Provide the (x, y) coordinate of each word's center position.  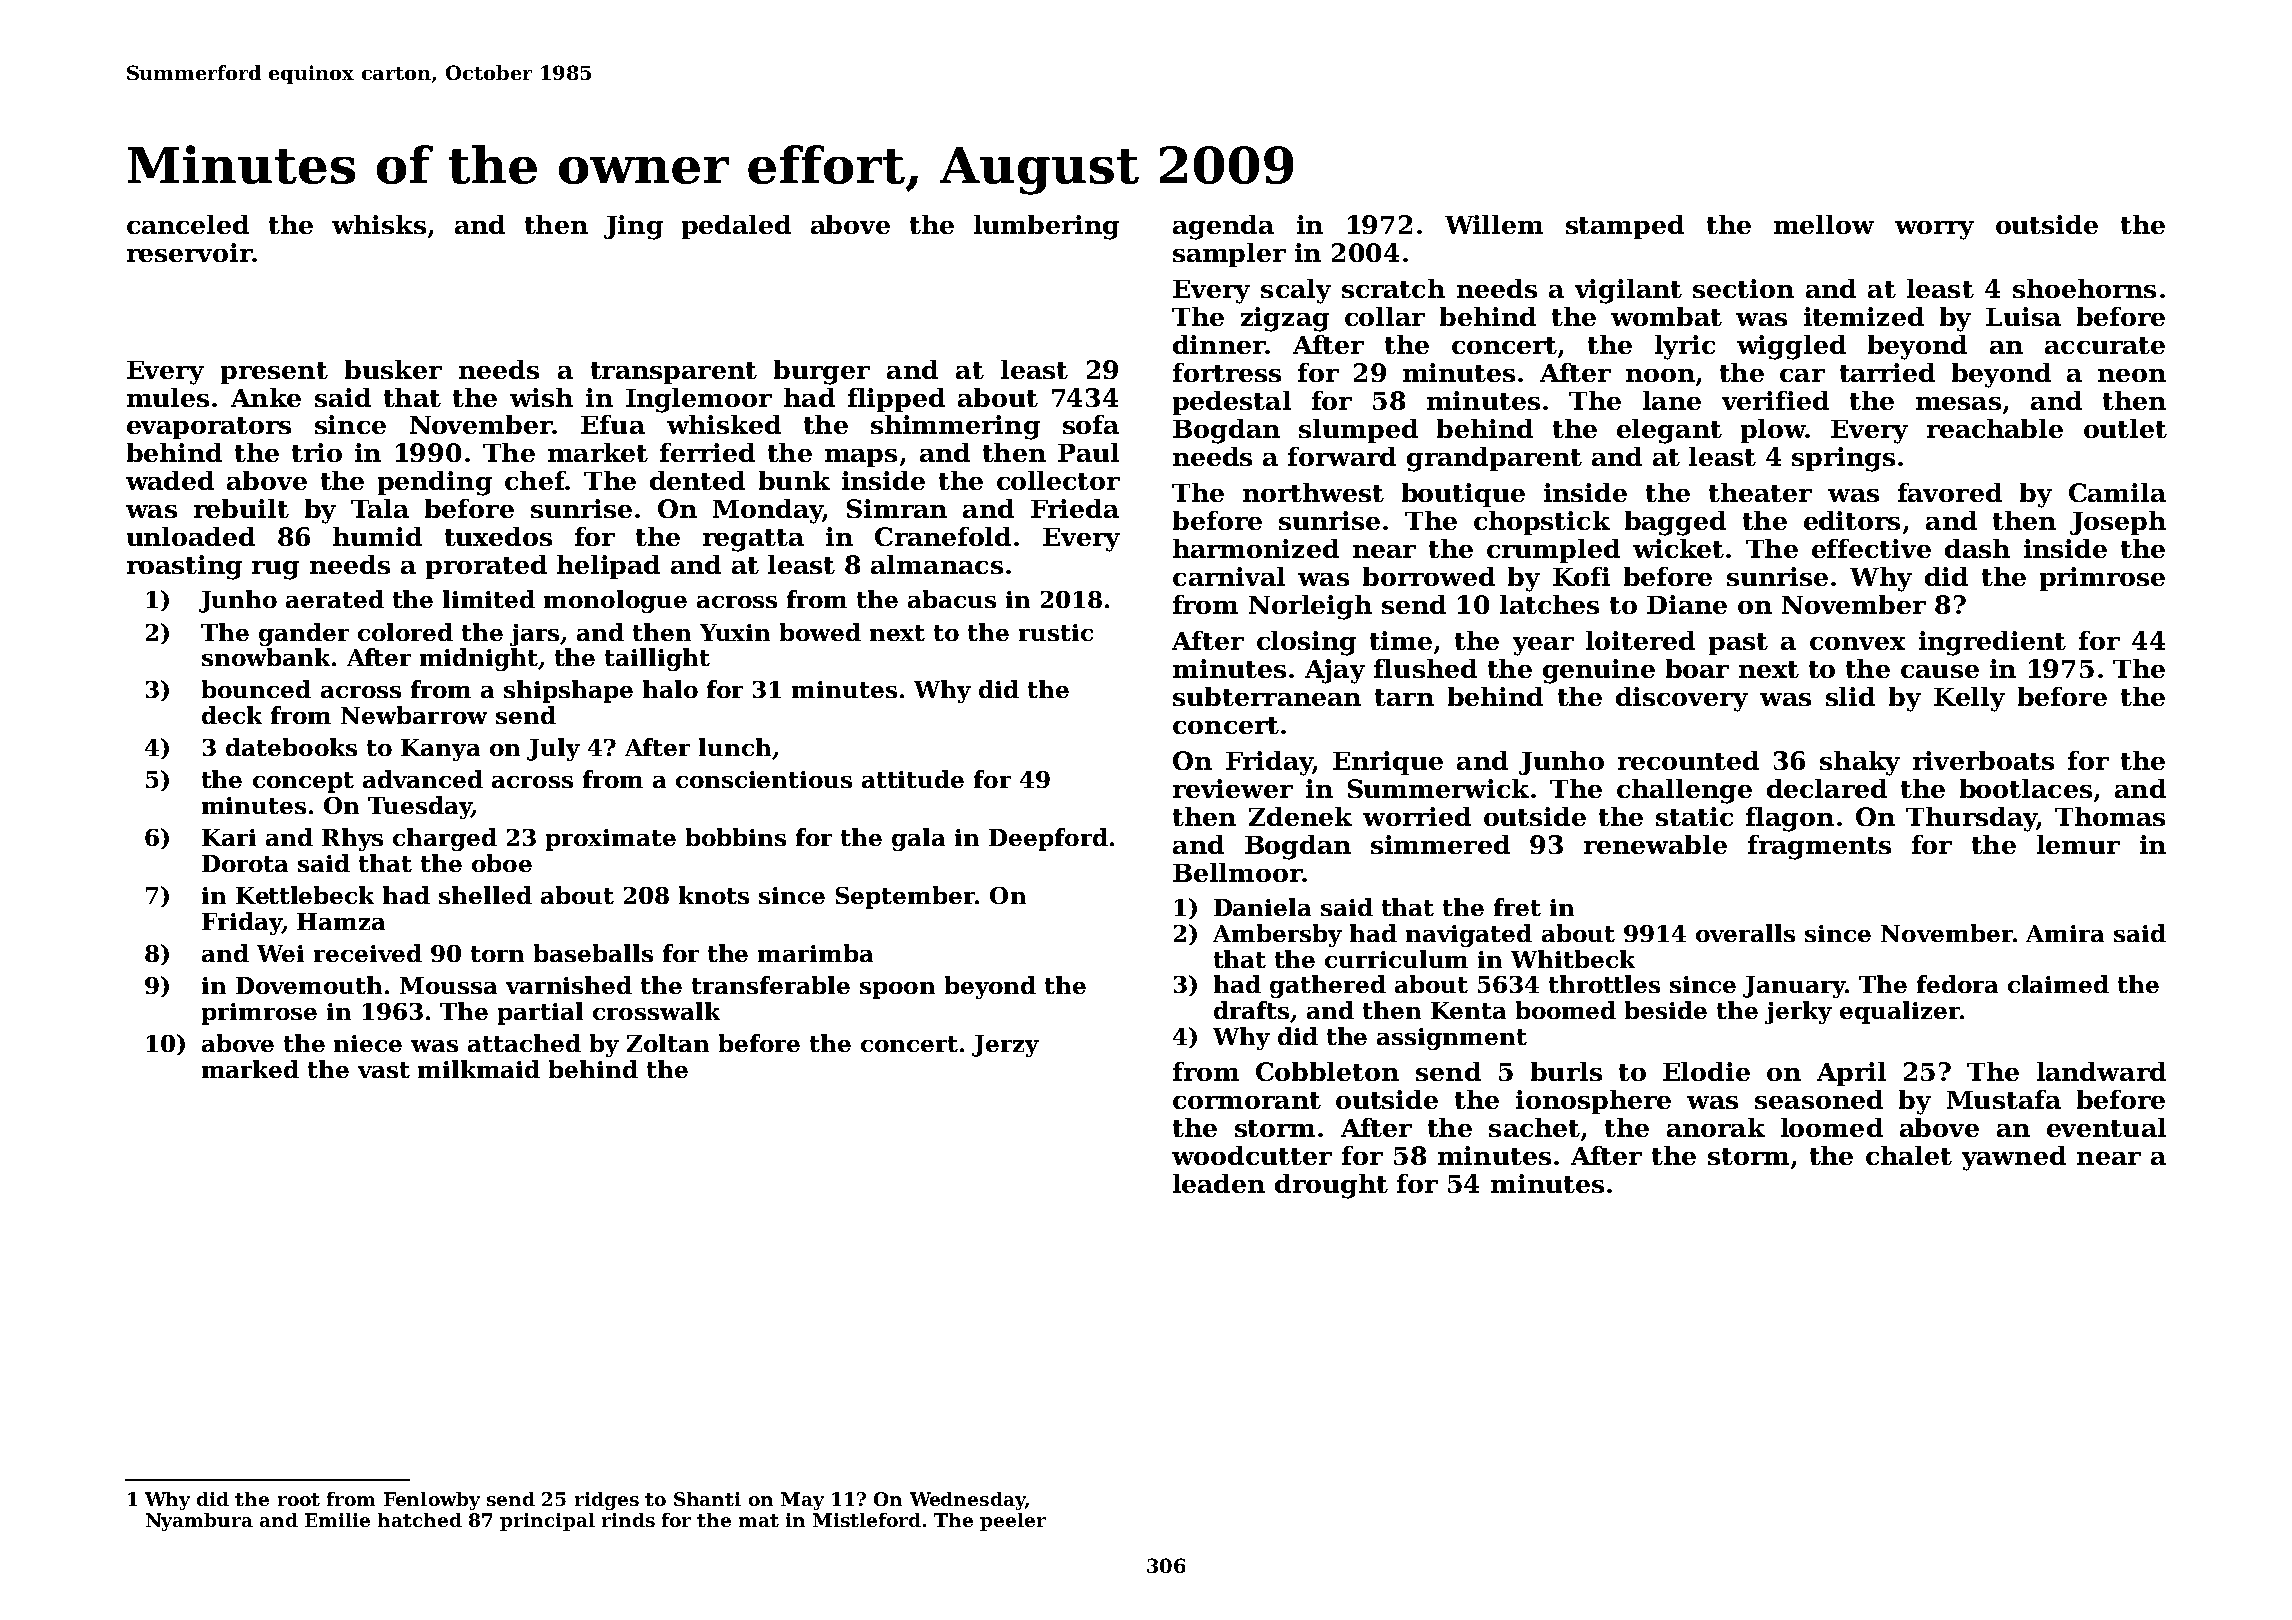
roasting (184, 567)
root (299, 1499)
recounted (1688, 760)
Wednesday (967, 1501)
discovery (1682, 699)
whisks (379, 224)
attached (524, 1043)
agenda (1223, 227)
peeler (1013, 1522)
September (905, 897)
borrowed (1429, 576)
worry (1934, 230)
